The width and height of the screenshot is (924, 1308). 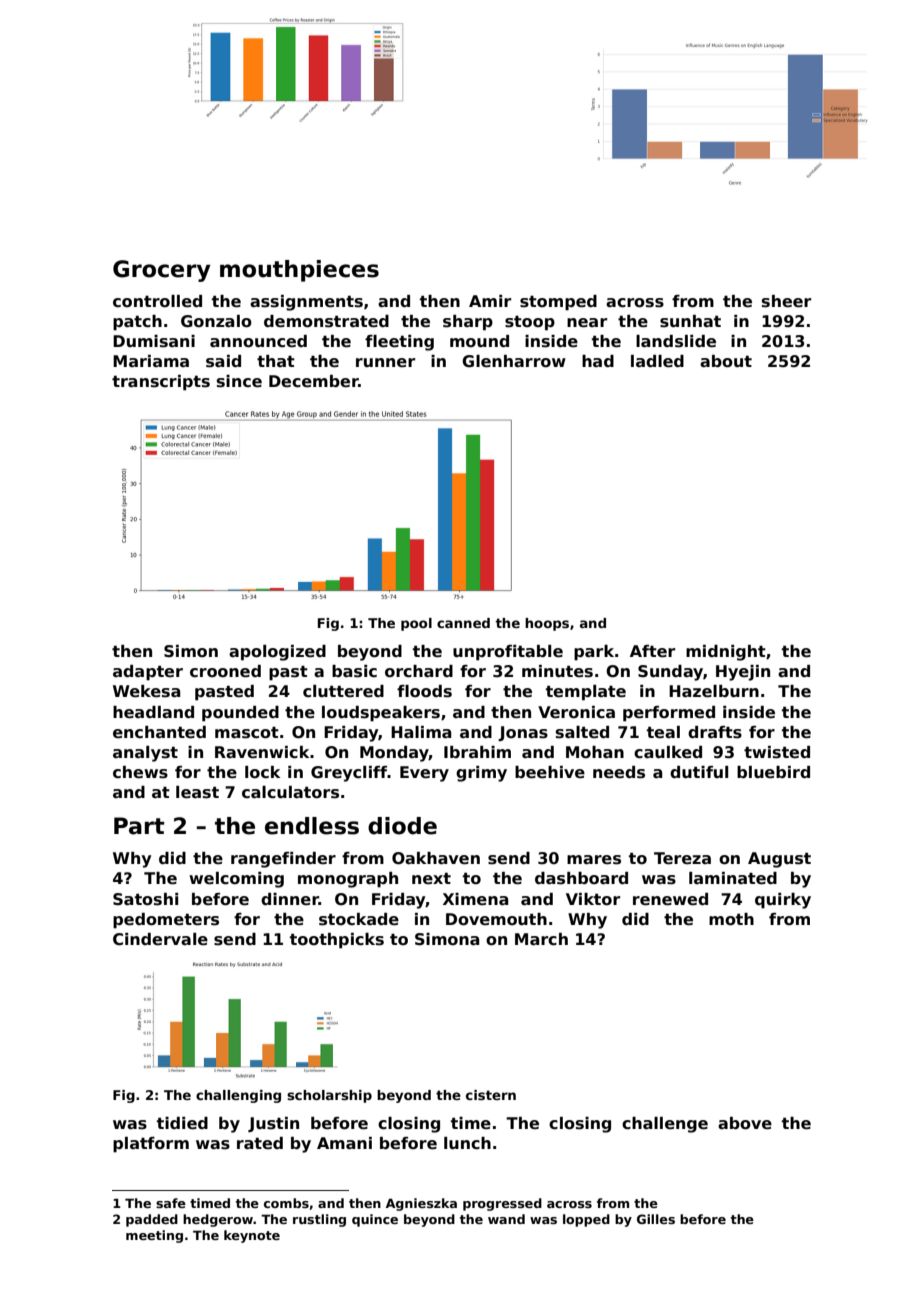 What do you see at coordinates (306, 303) in the screenshot?
I see `assignments` at bounding box center [306, 303].
